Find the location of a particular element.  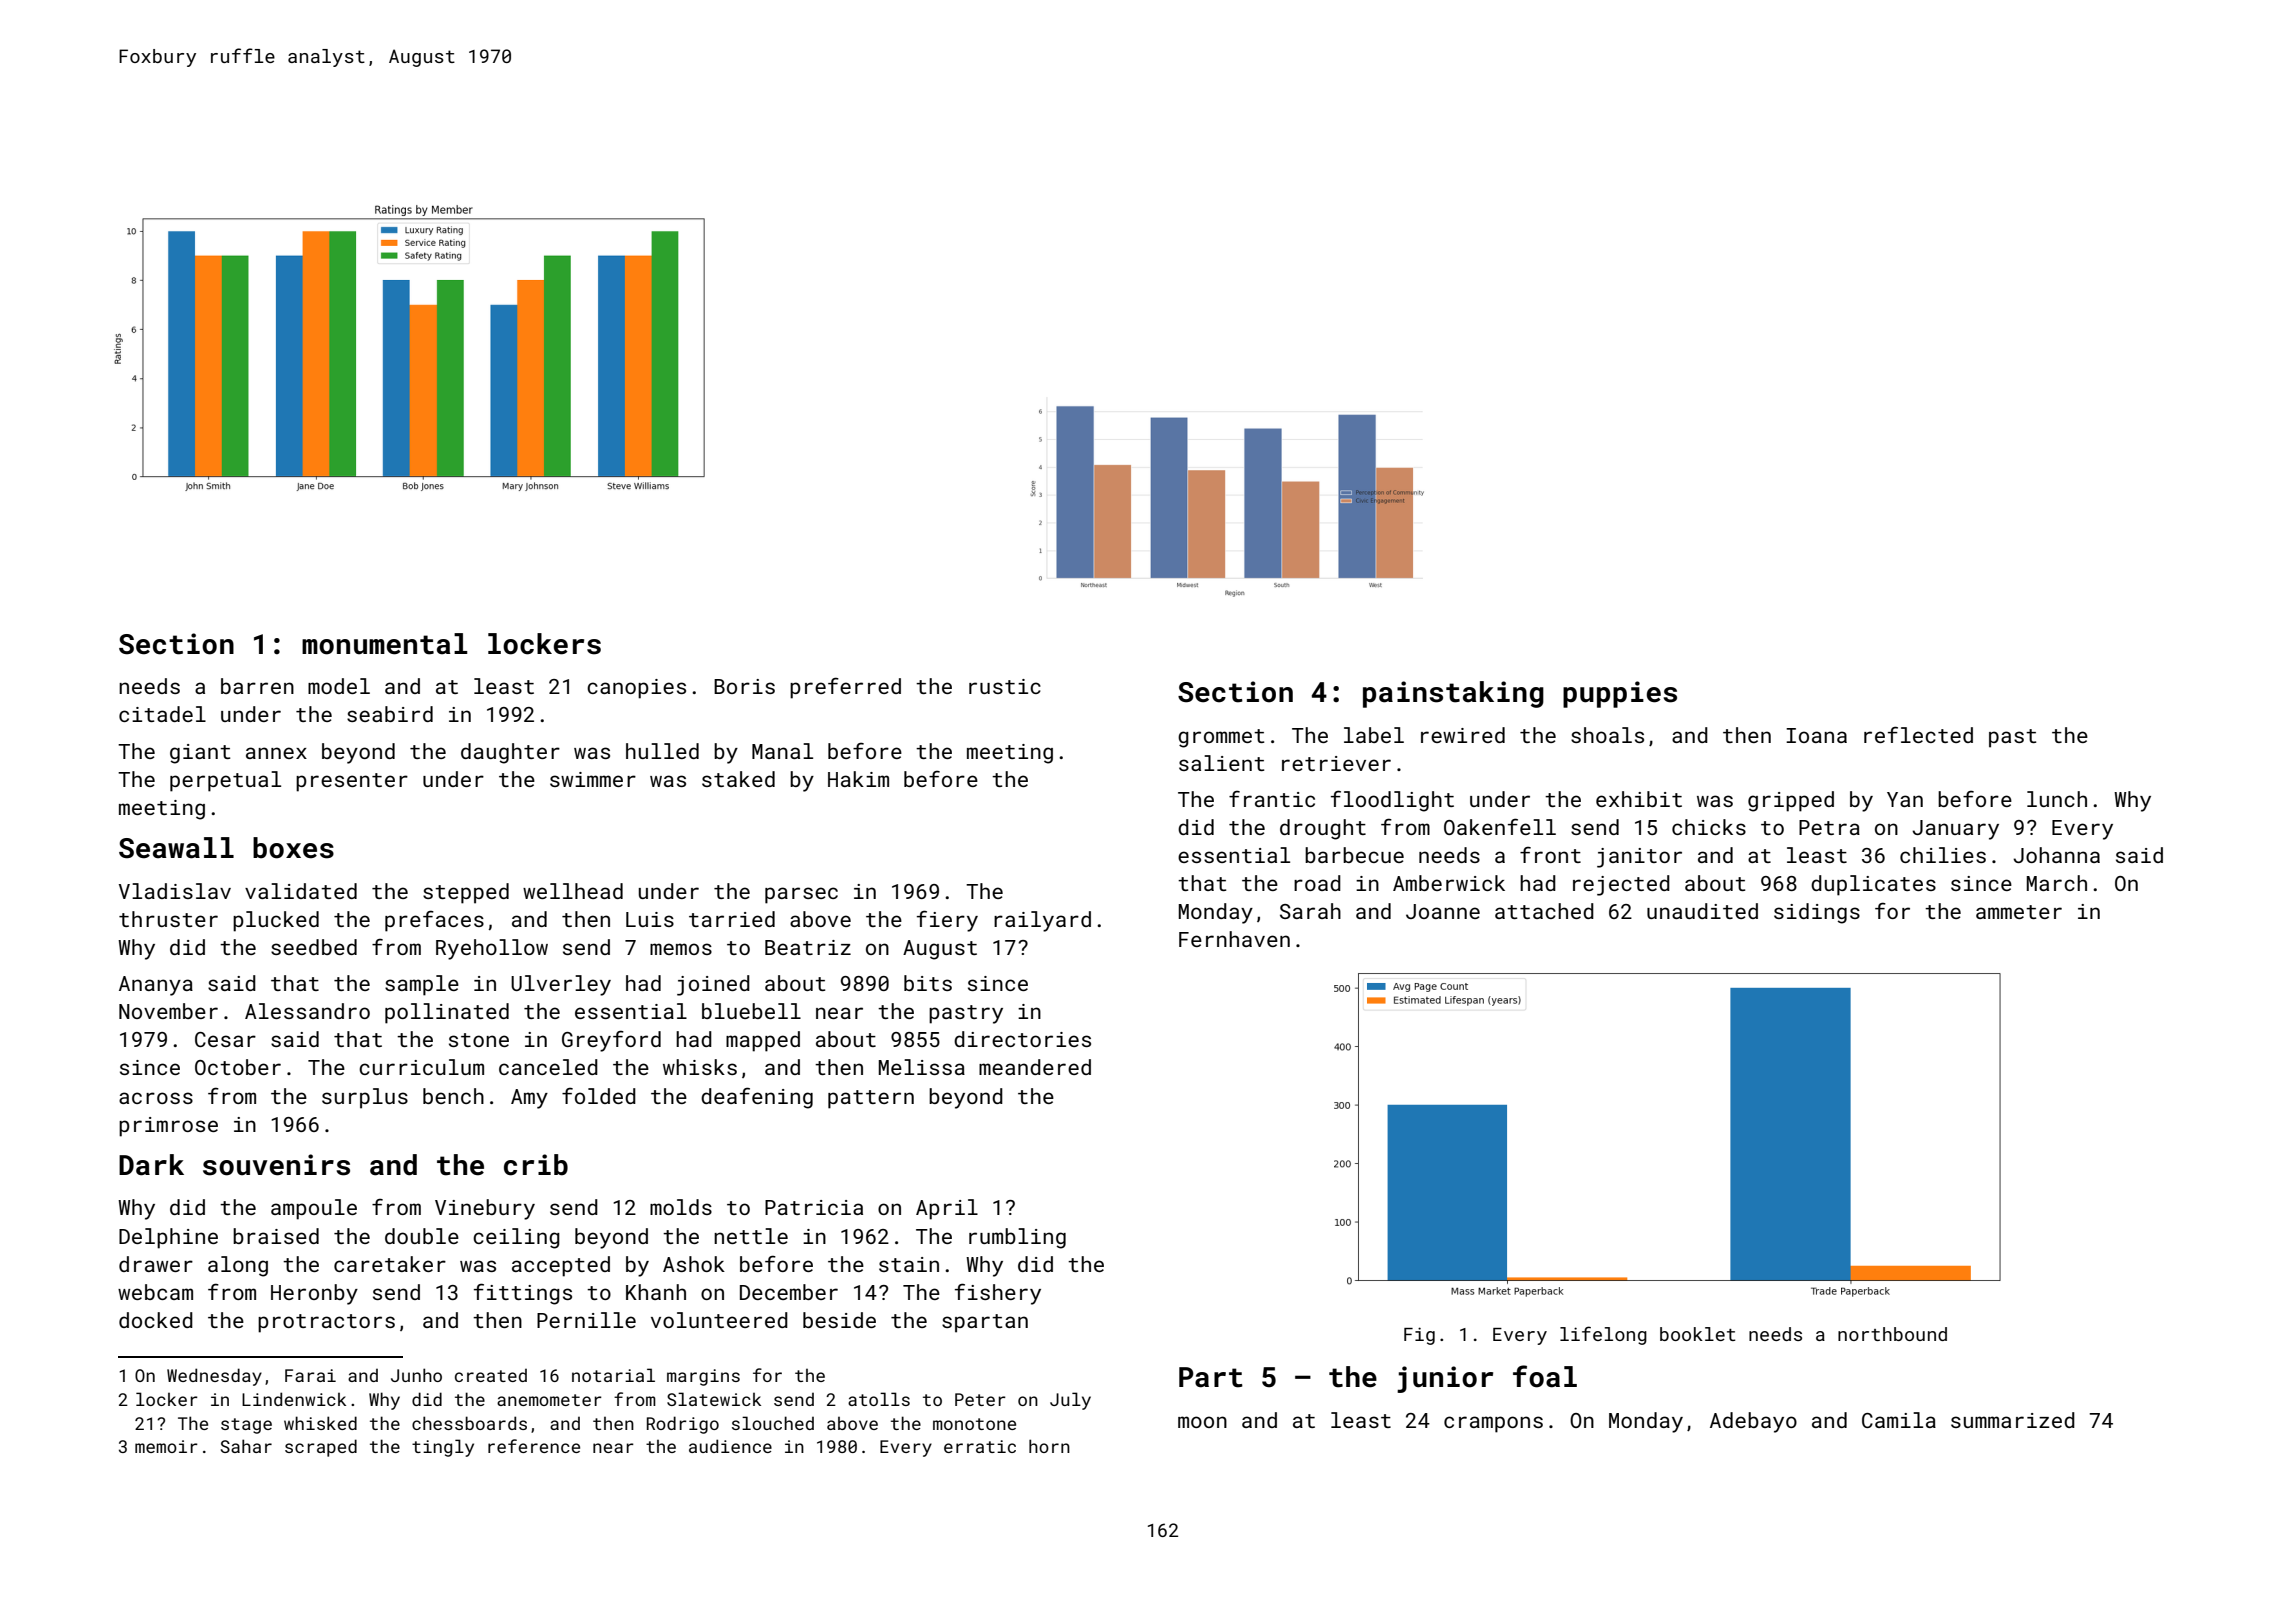

northbound is located at coordinates (1892, 1334).
